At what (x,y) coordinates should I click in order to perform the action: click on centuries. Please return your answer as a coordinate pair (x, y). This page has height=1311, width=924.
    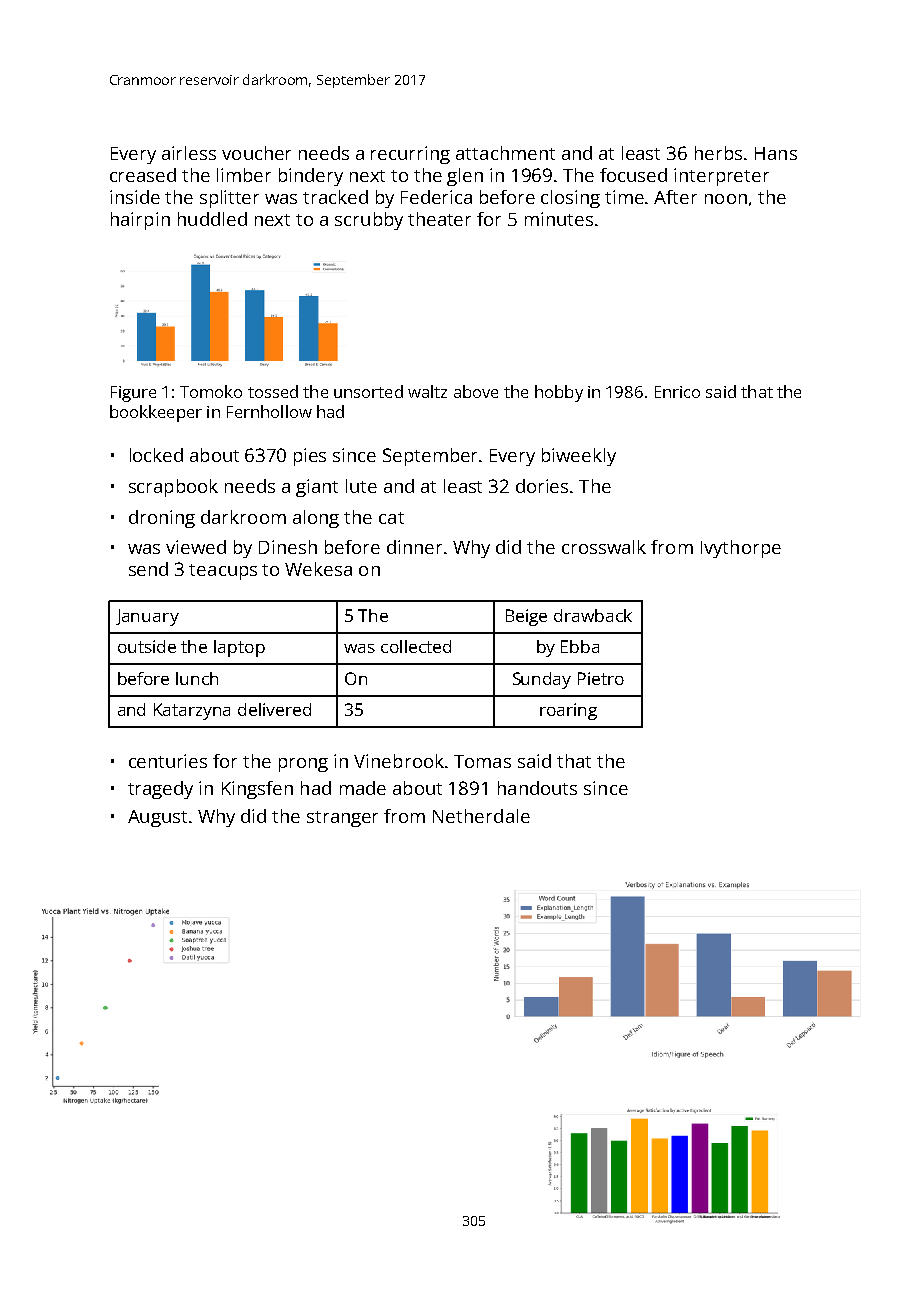
    Looking at the image, I should click on (168, 761).
